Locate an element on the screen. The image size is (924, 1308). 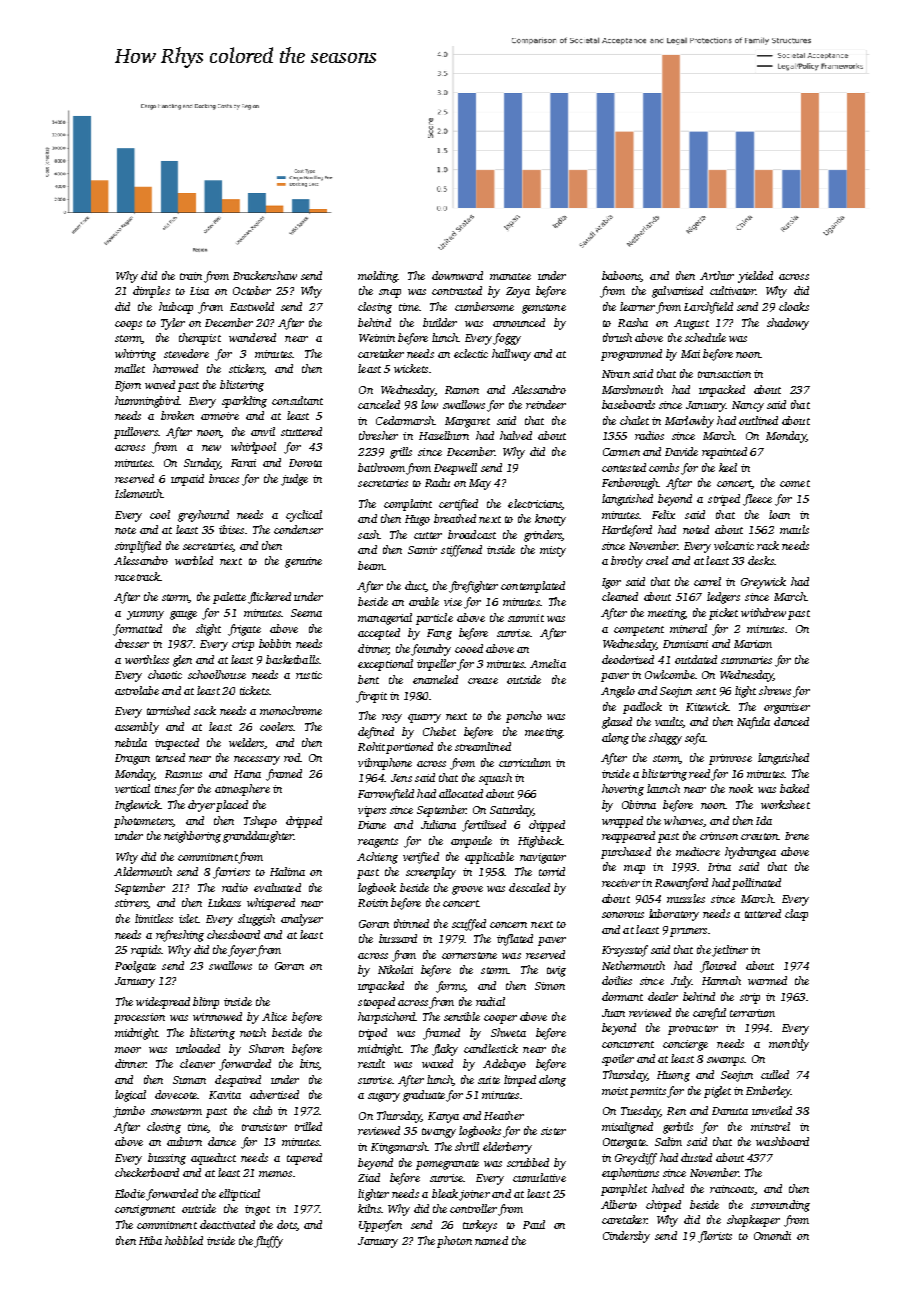
Carmen is located at coordinates (621, 452).
